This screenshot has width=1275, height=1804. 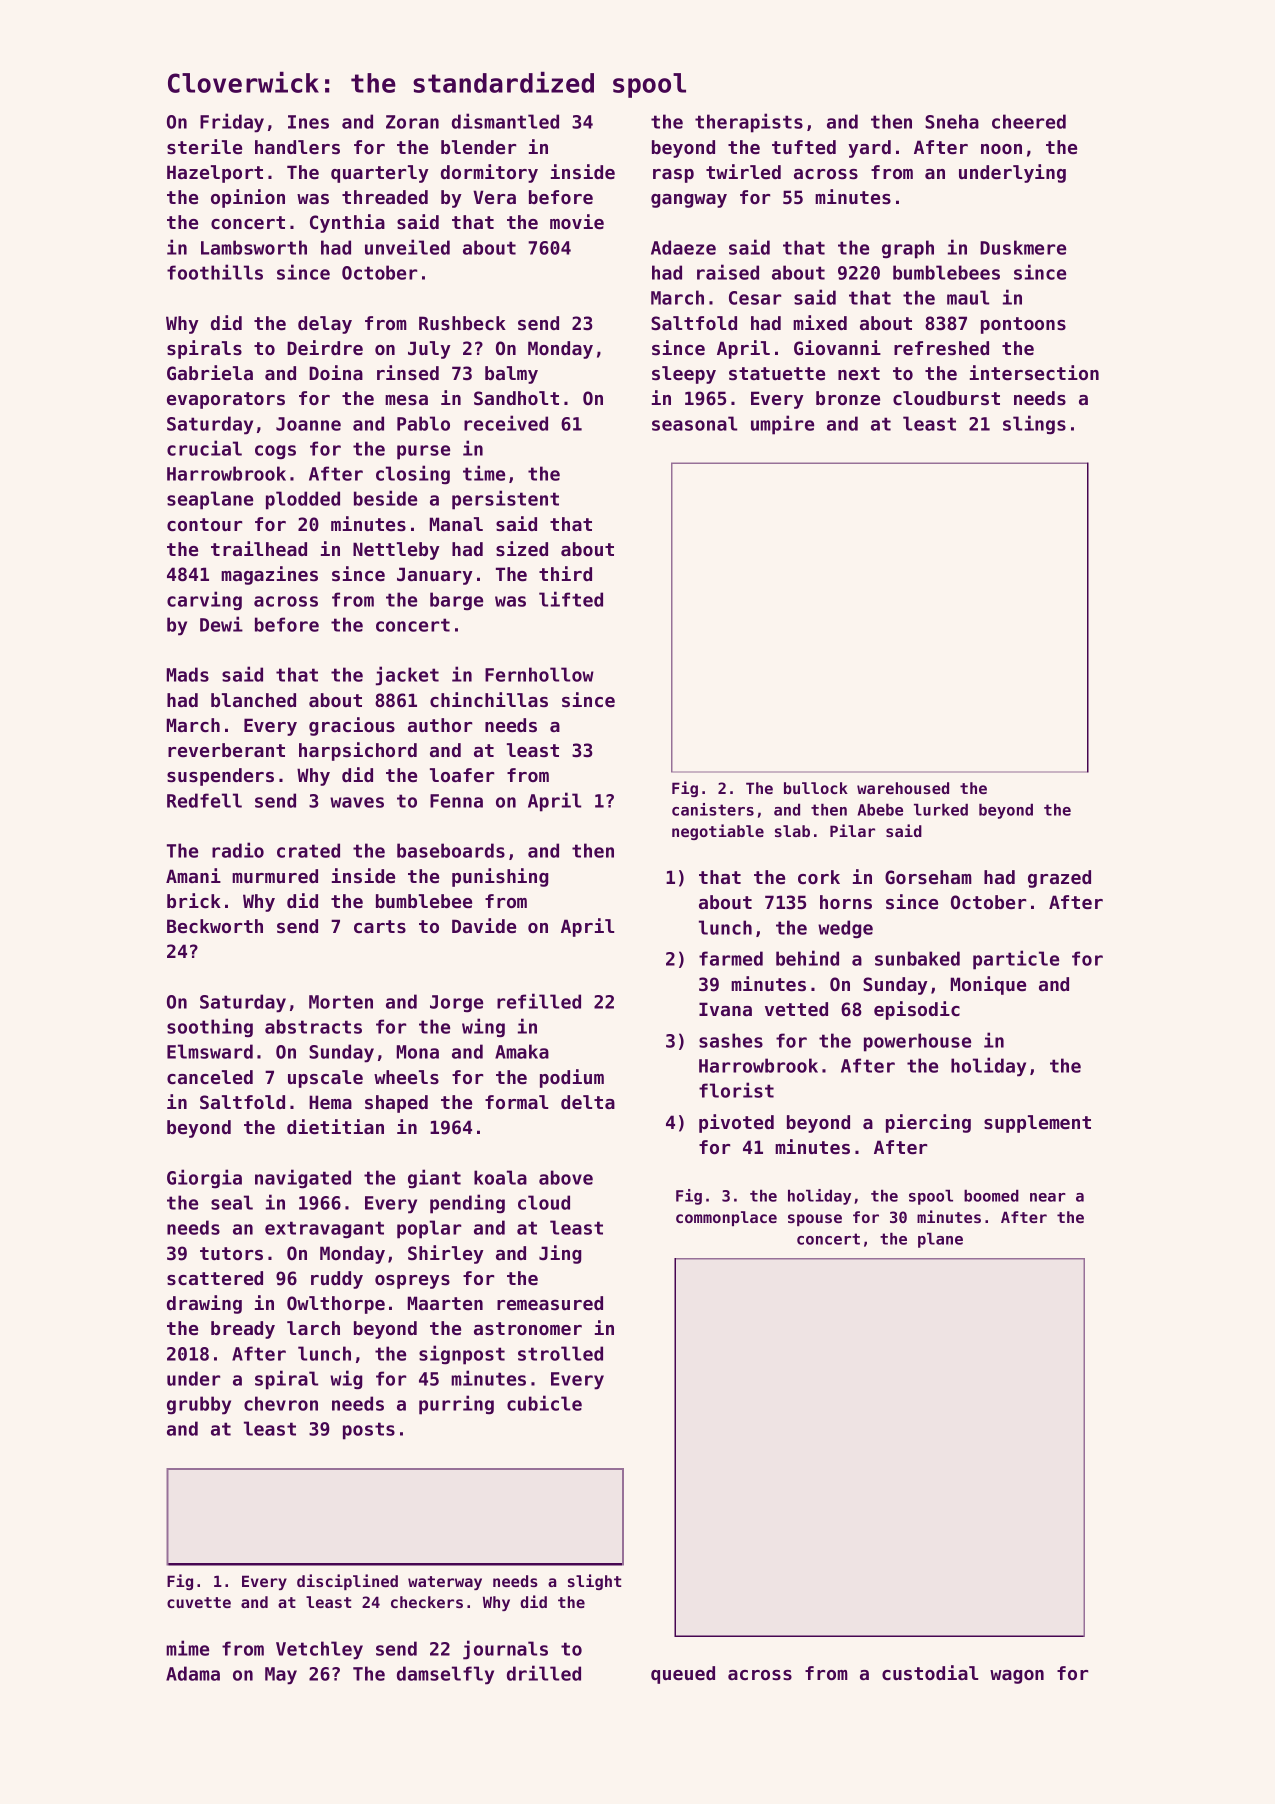 What do you see at coordinates (337, 1280) in the screenshot?
I see `ruddy` at bounding box center [337, 1280].
